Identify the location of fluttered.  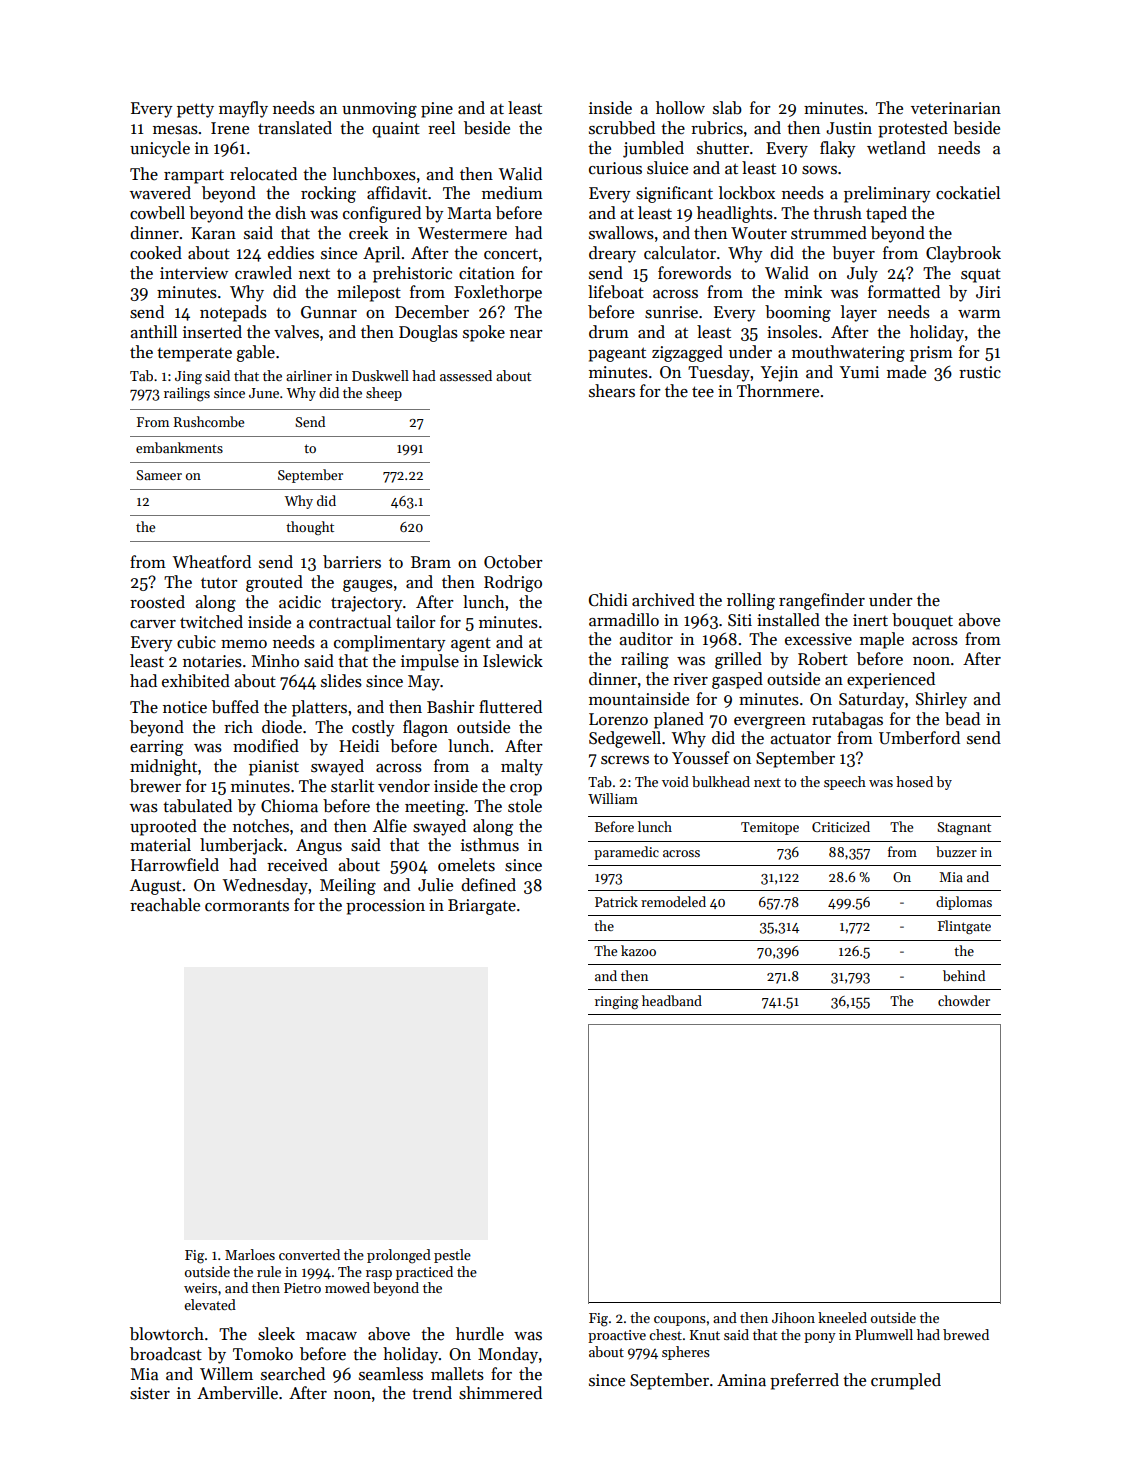
(510, 707).
